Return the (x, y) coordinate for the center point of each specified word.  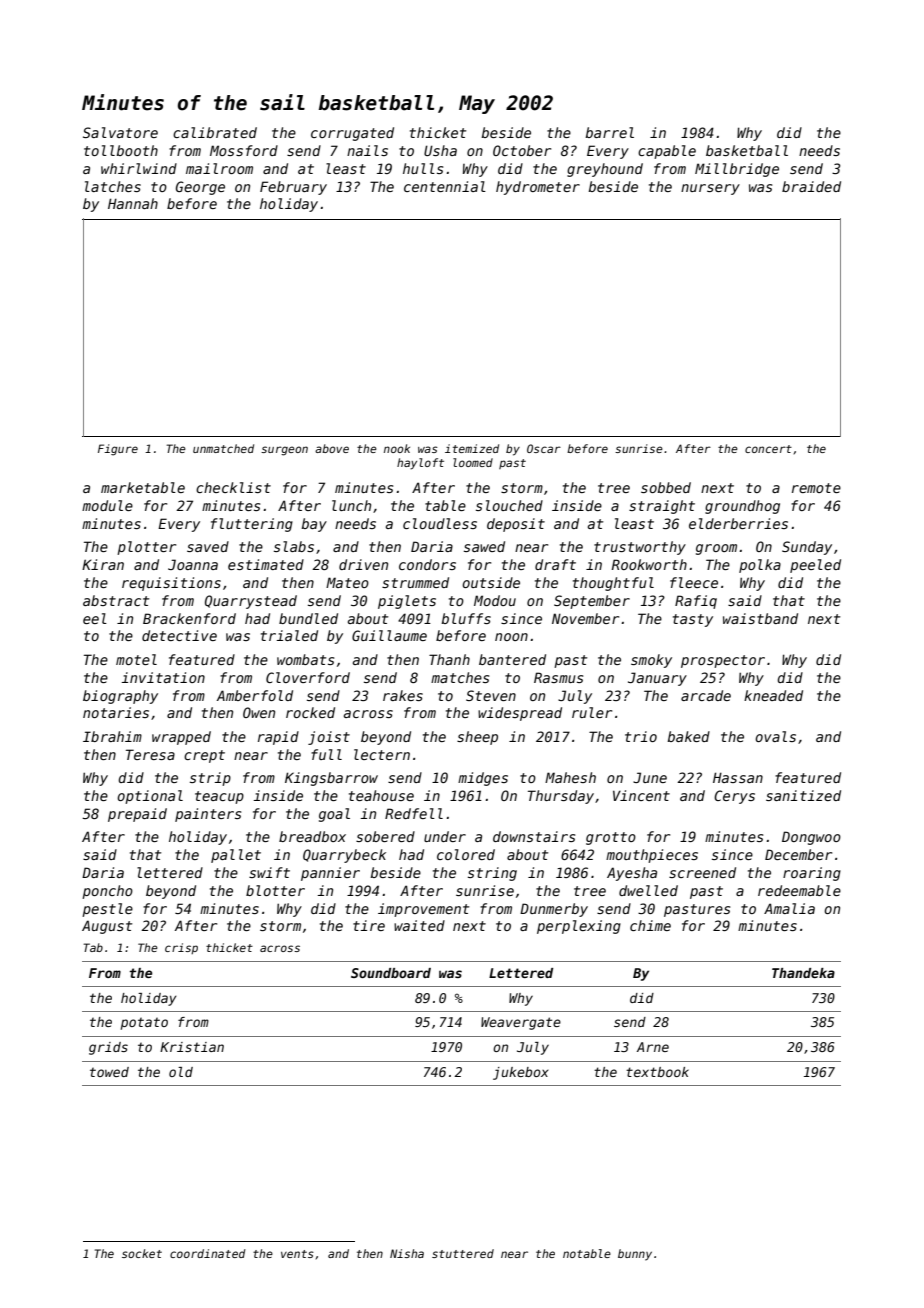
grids (108, 1048)
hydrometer (538, 188)
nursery (710, 189)
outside (491, 582)
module (107, 505)
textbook (657, 1072)
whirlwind (139, 168)
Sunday (807, 548)
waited (419, 925)
